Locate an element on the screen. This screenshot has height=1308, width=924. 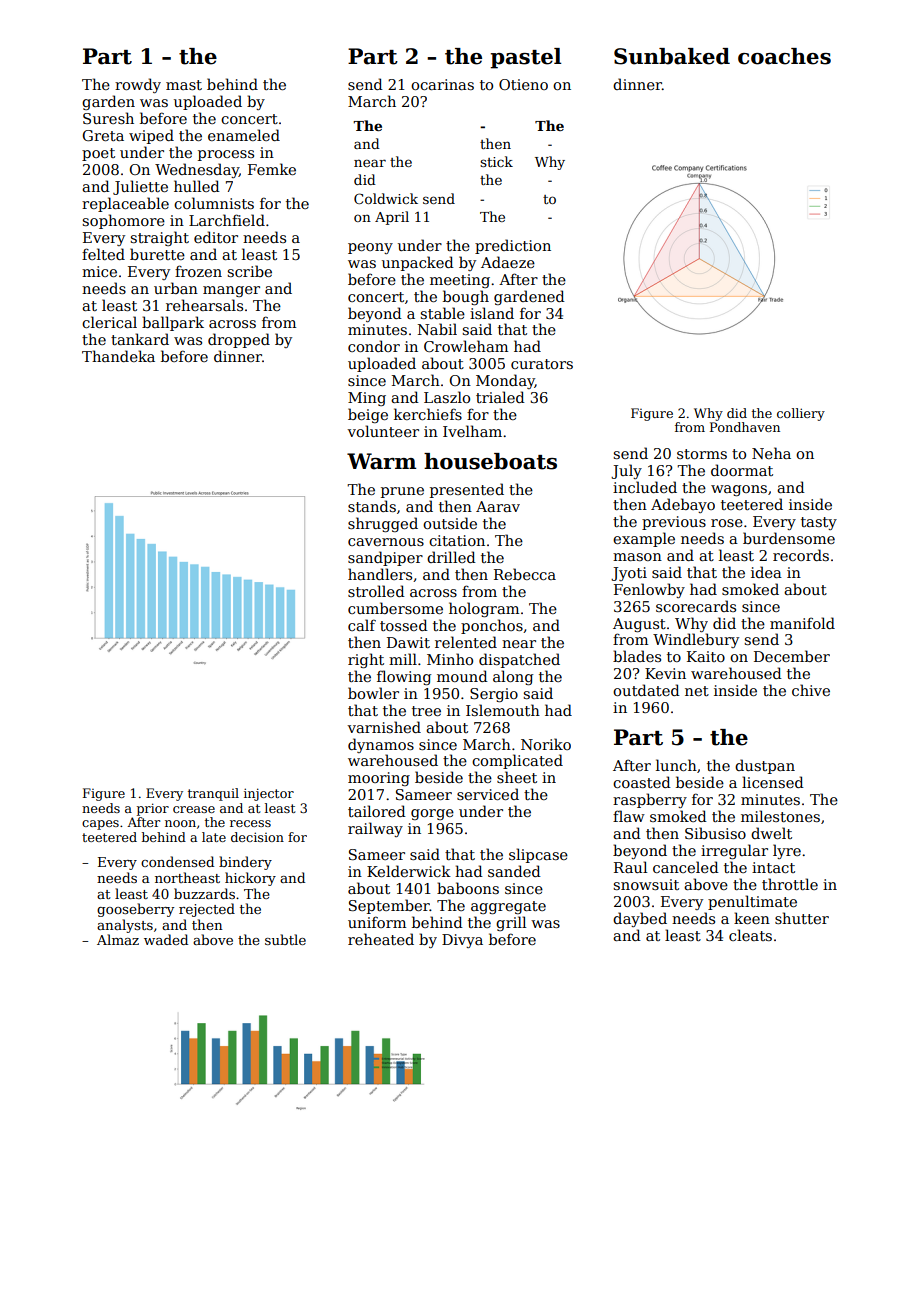
Sergio is located at coordinates (494, 695).
